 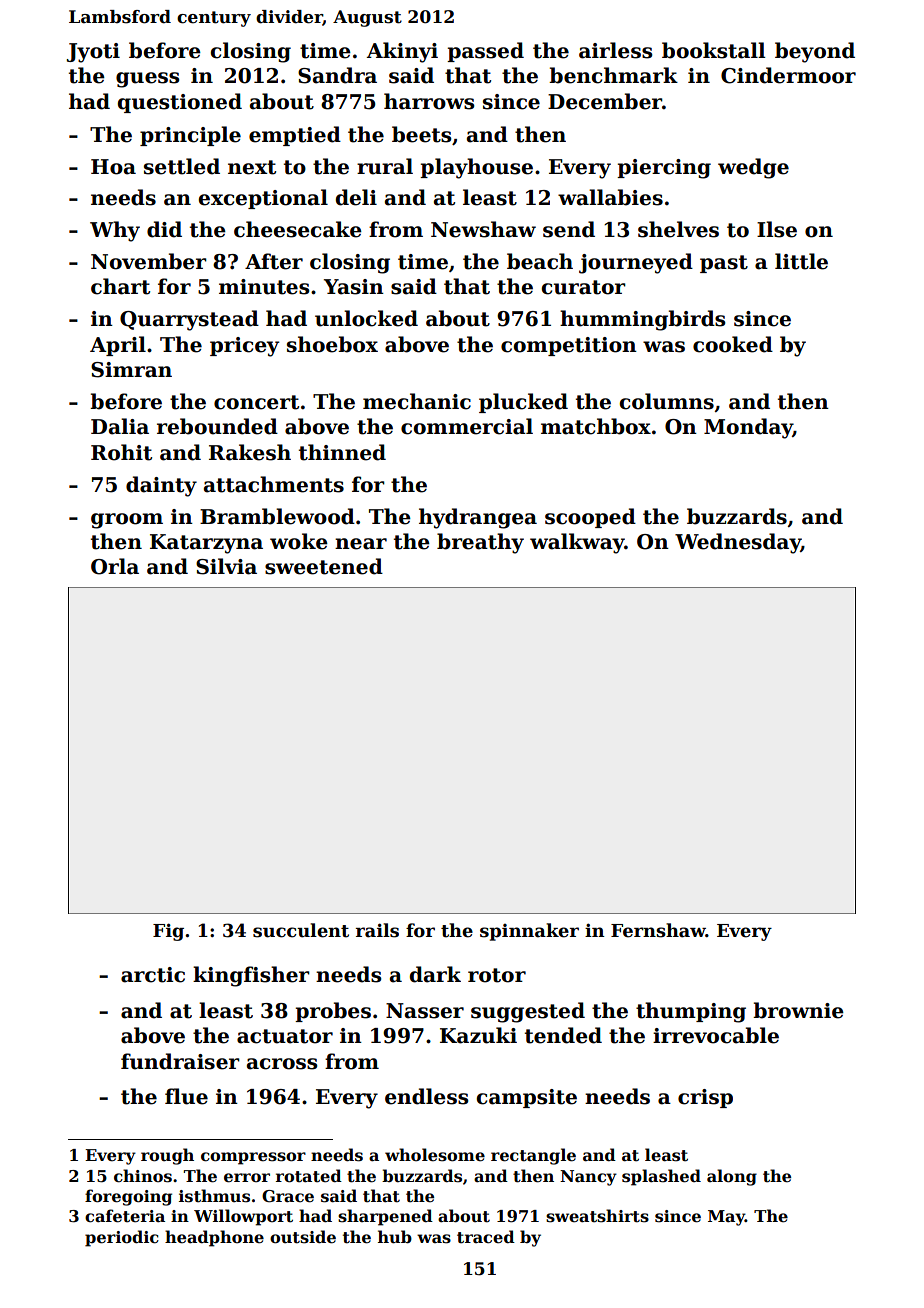 What do you see at coordinates (226, 566) in the screenshot?
I see `Silvia` at bounding box center [226, 566].
